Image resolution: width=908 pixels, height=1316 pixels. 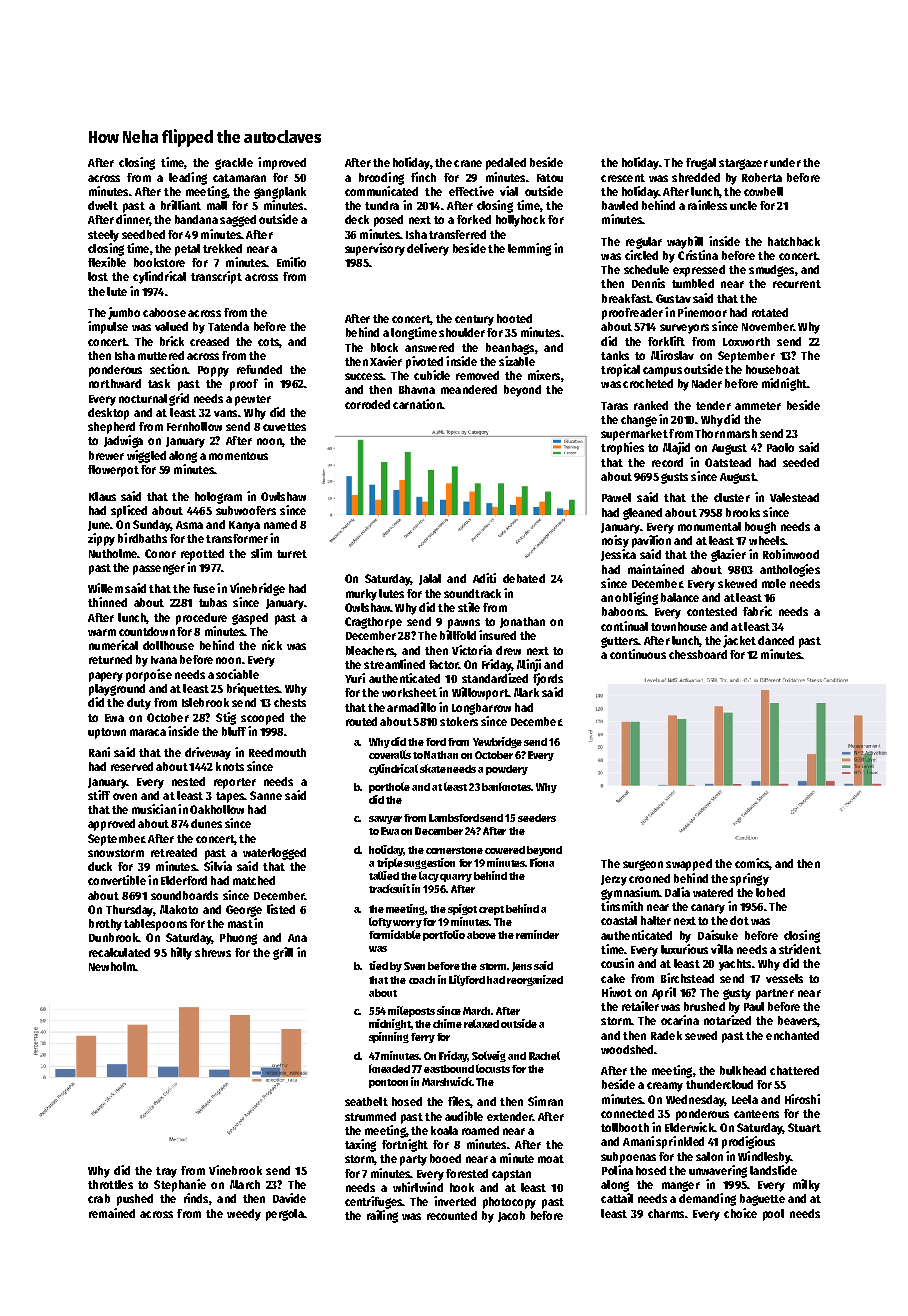 What do you see at coordinates (622, 906) in the image?
I see `tinsmith` at bounding box center [622, 906].
